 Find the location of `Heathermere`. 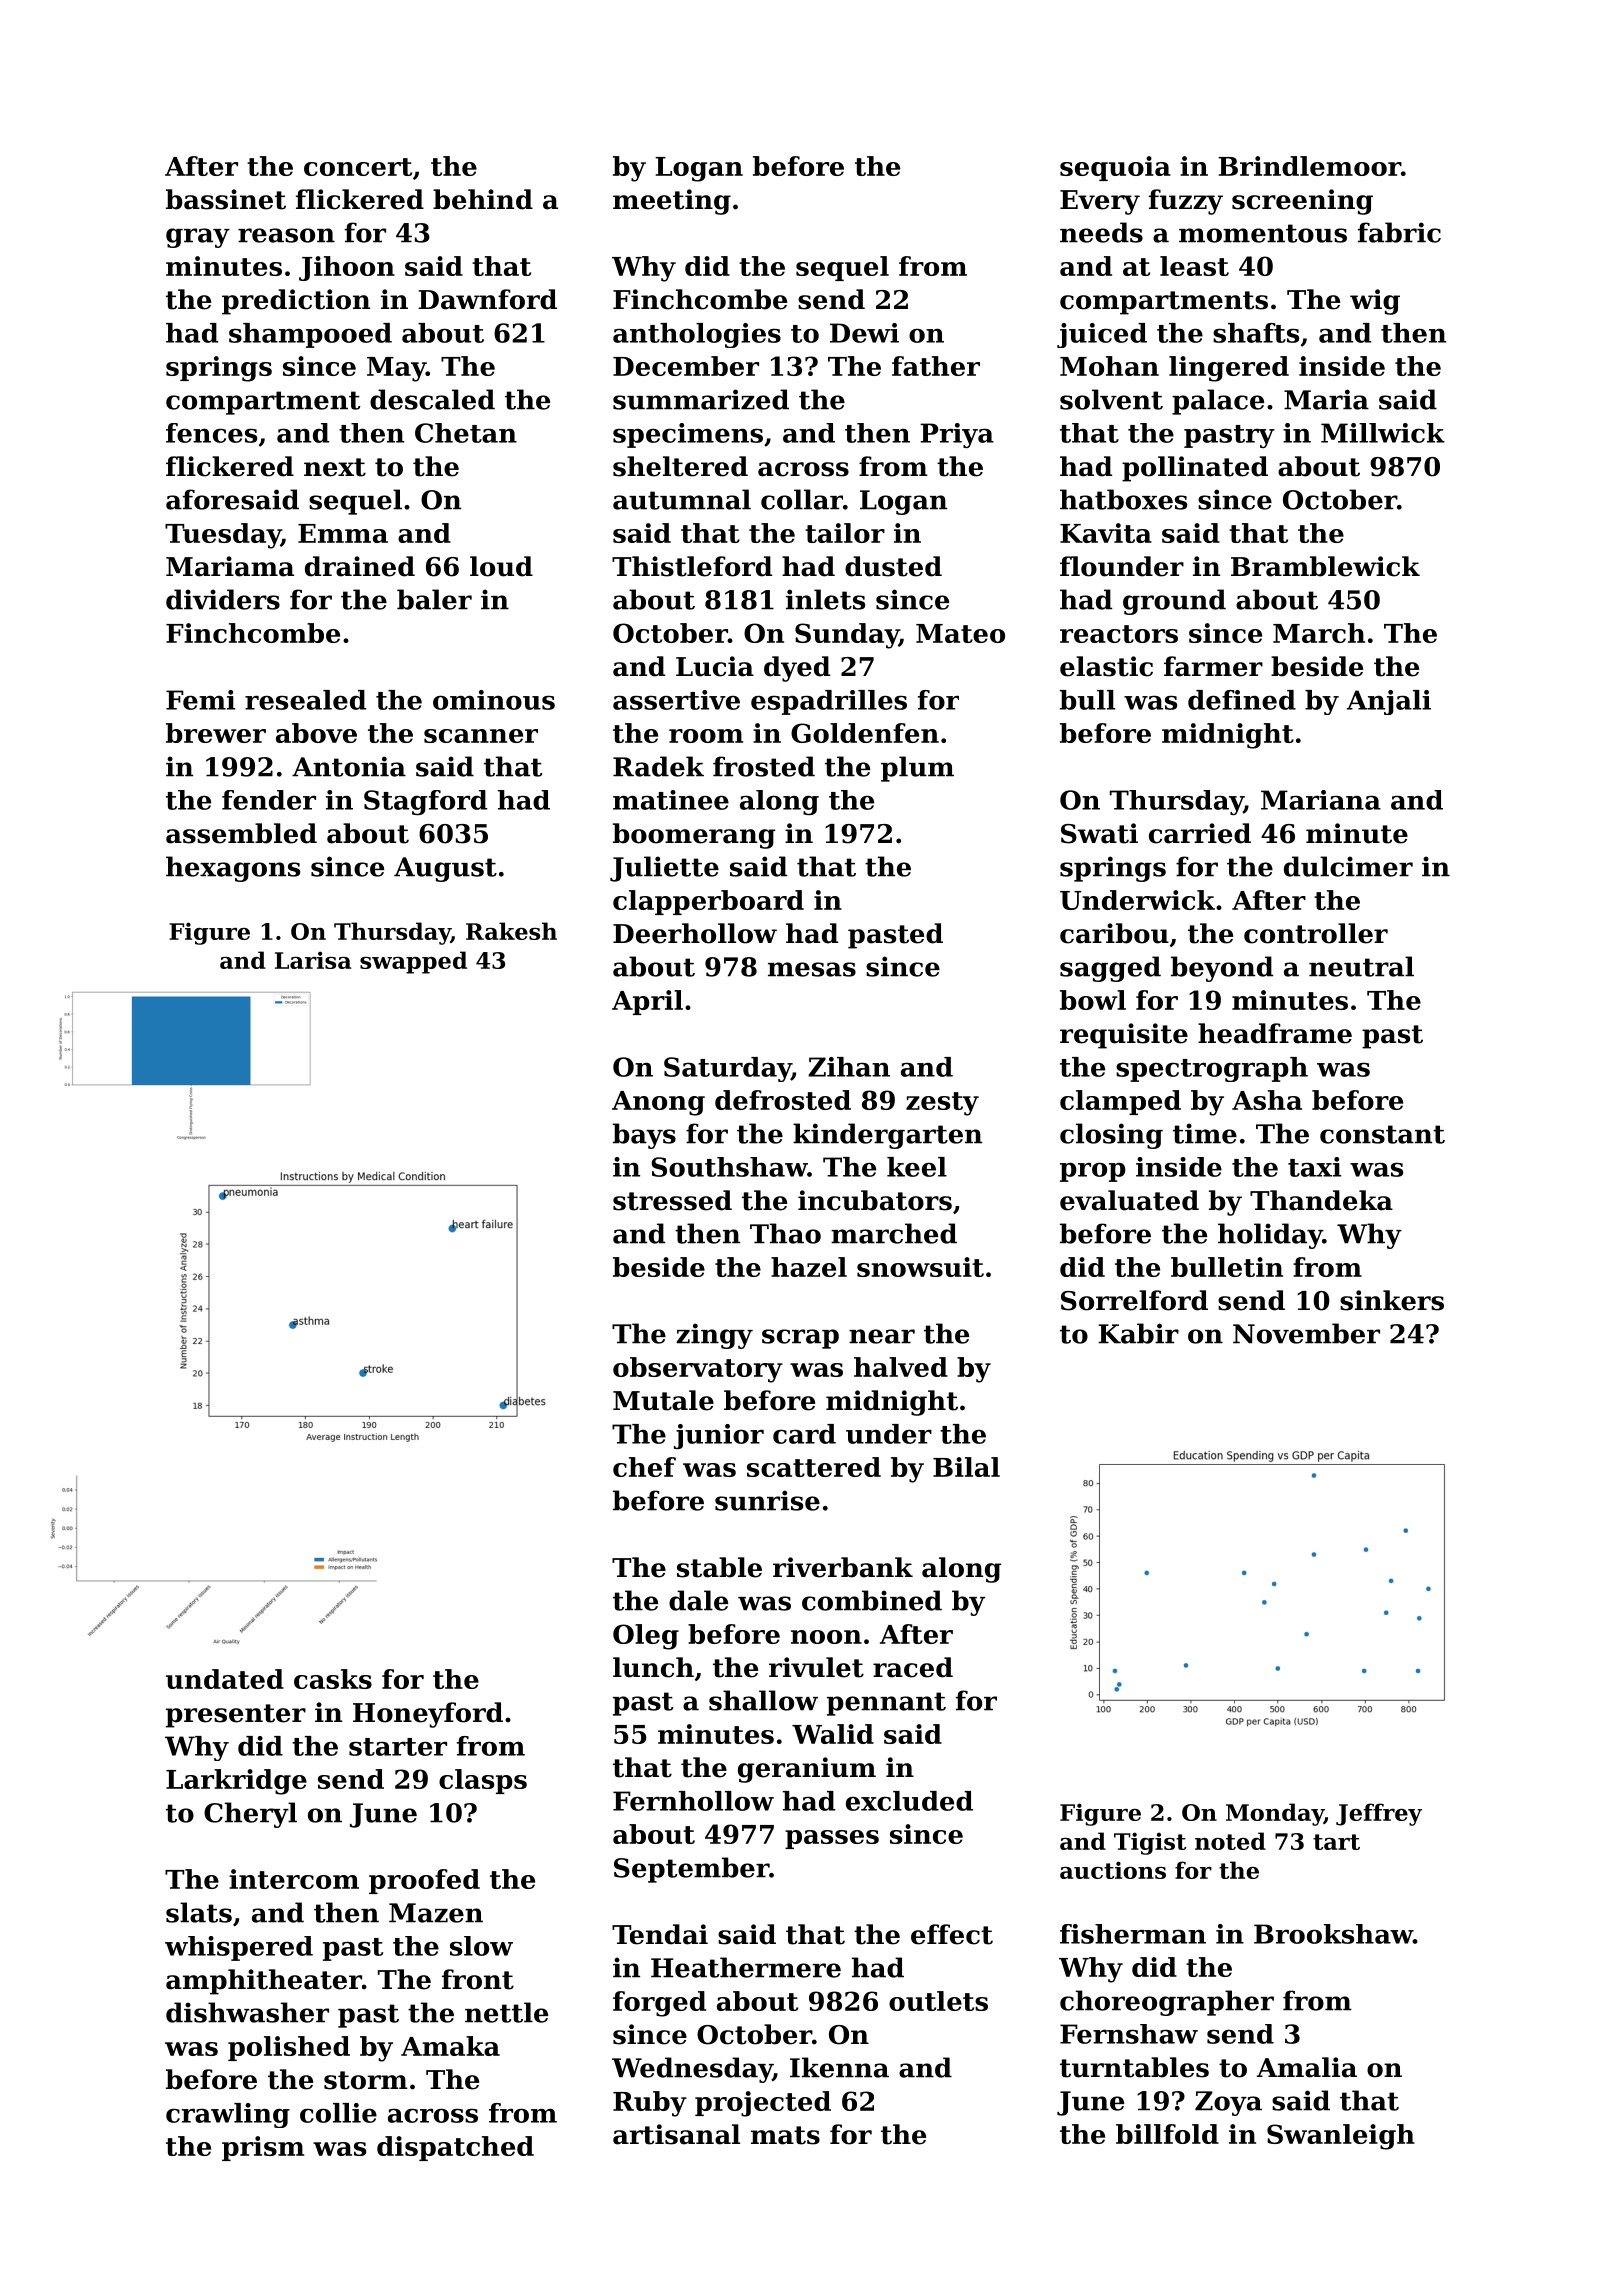

Heathermere is located at coordinates (746, 1967).
